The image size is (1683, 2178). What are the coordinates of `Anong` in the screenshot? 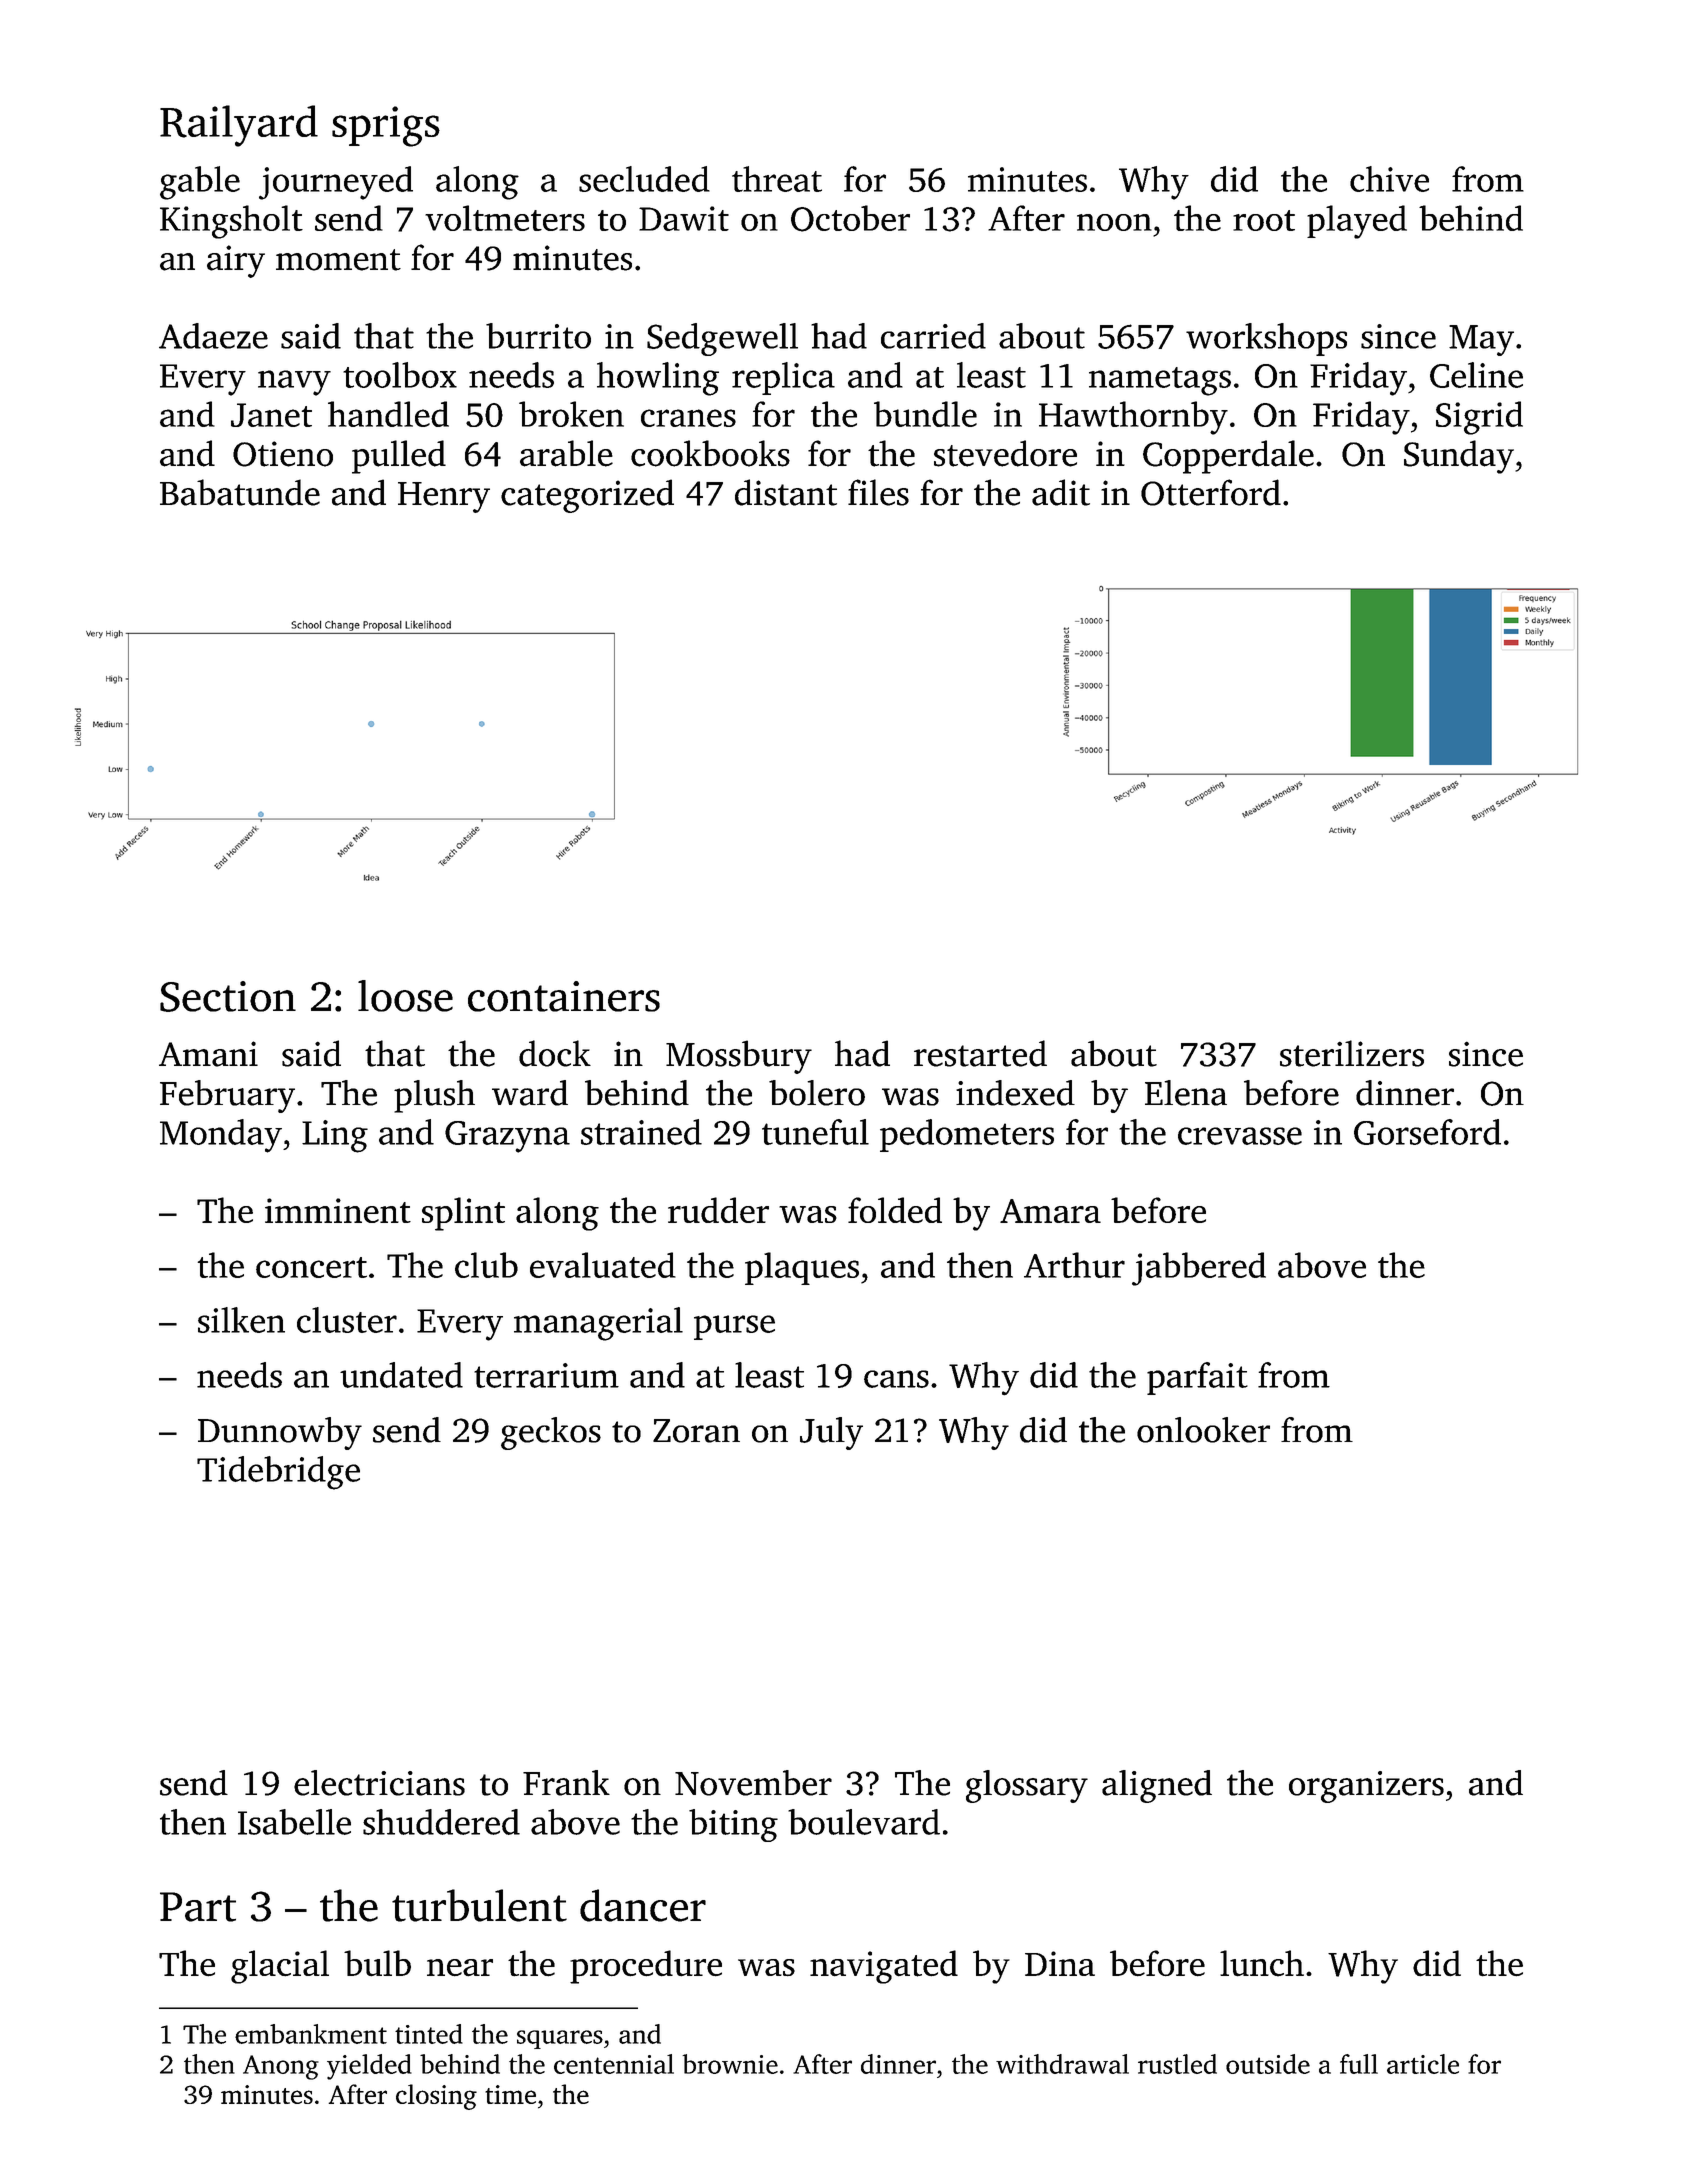 It's located at (281, 2067).
